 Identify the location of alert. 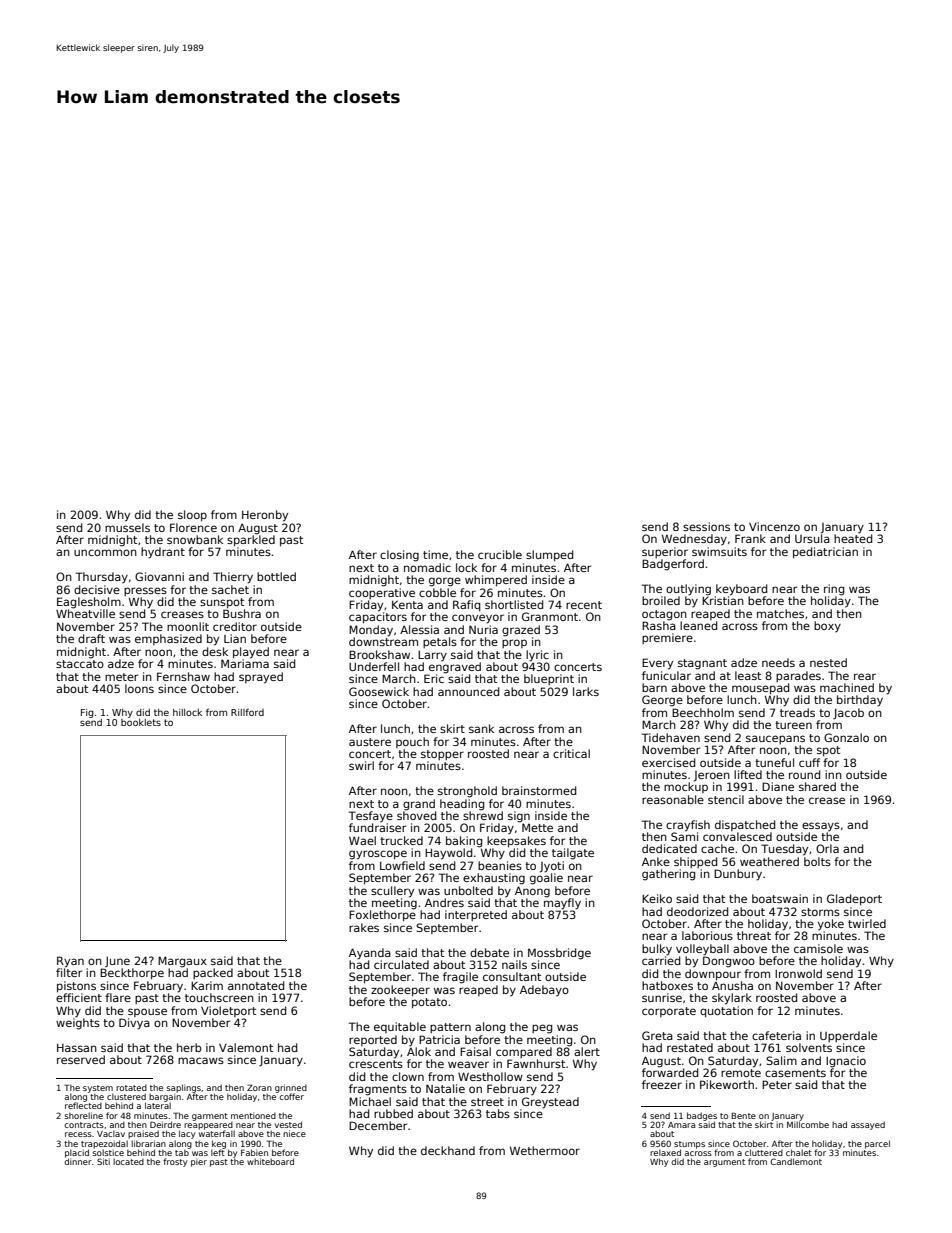
(587, 1051).
